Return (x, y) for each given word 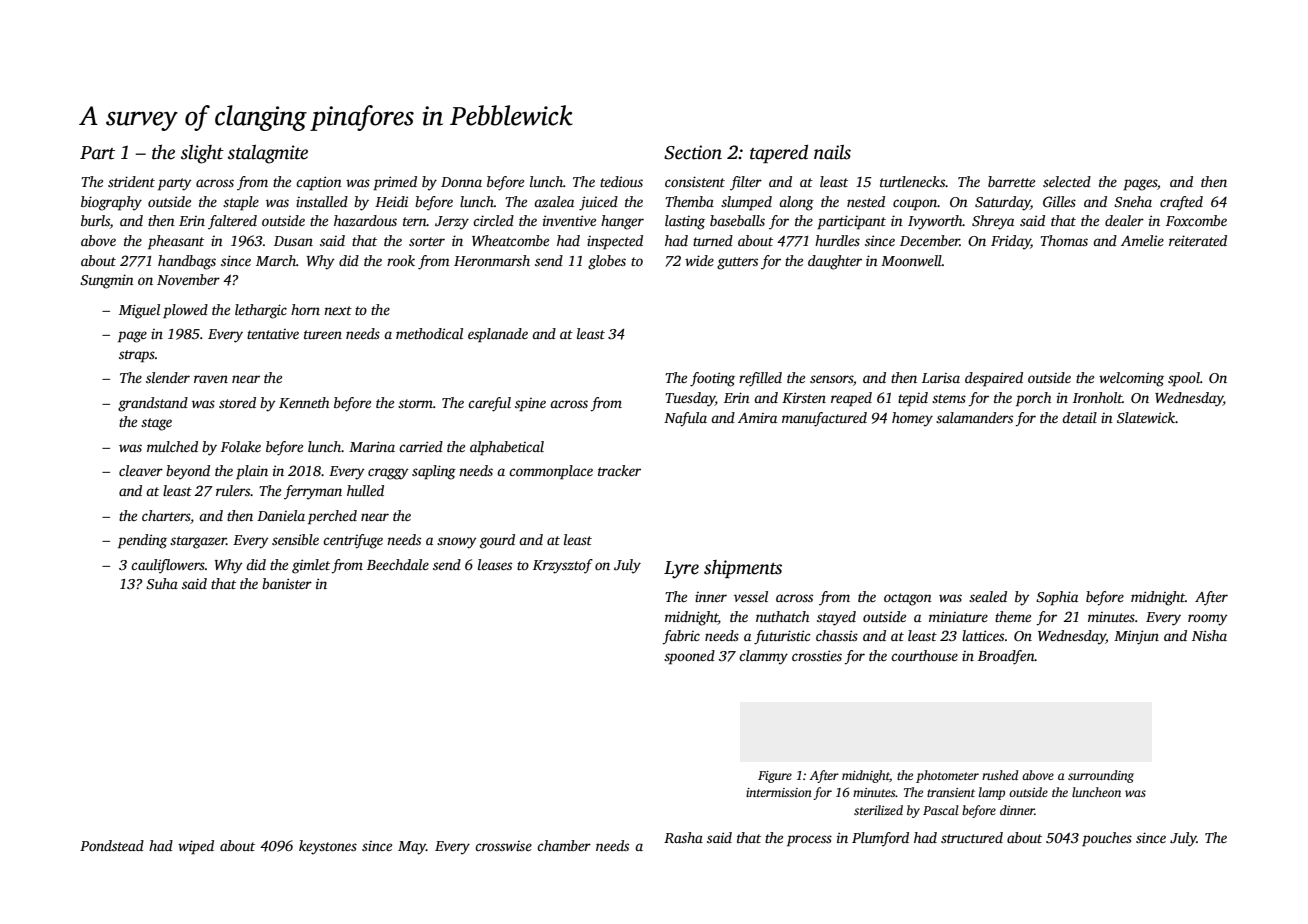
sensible (295, 539)
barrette (1011, 181)
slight (202, 154)
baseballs (737, 220)
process (809, 841)
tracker (619, 470)
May (412, 848)
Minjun (1136, 637)
